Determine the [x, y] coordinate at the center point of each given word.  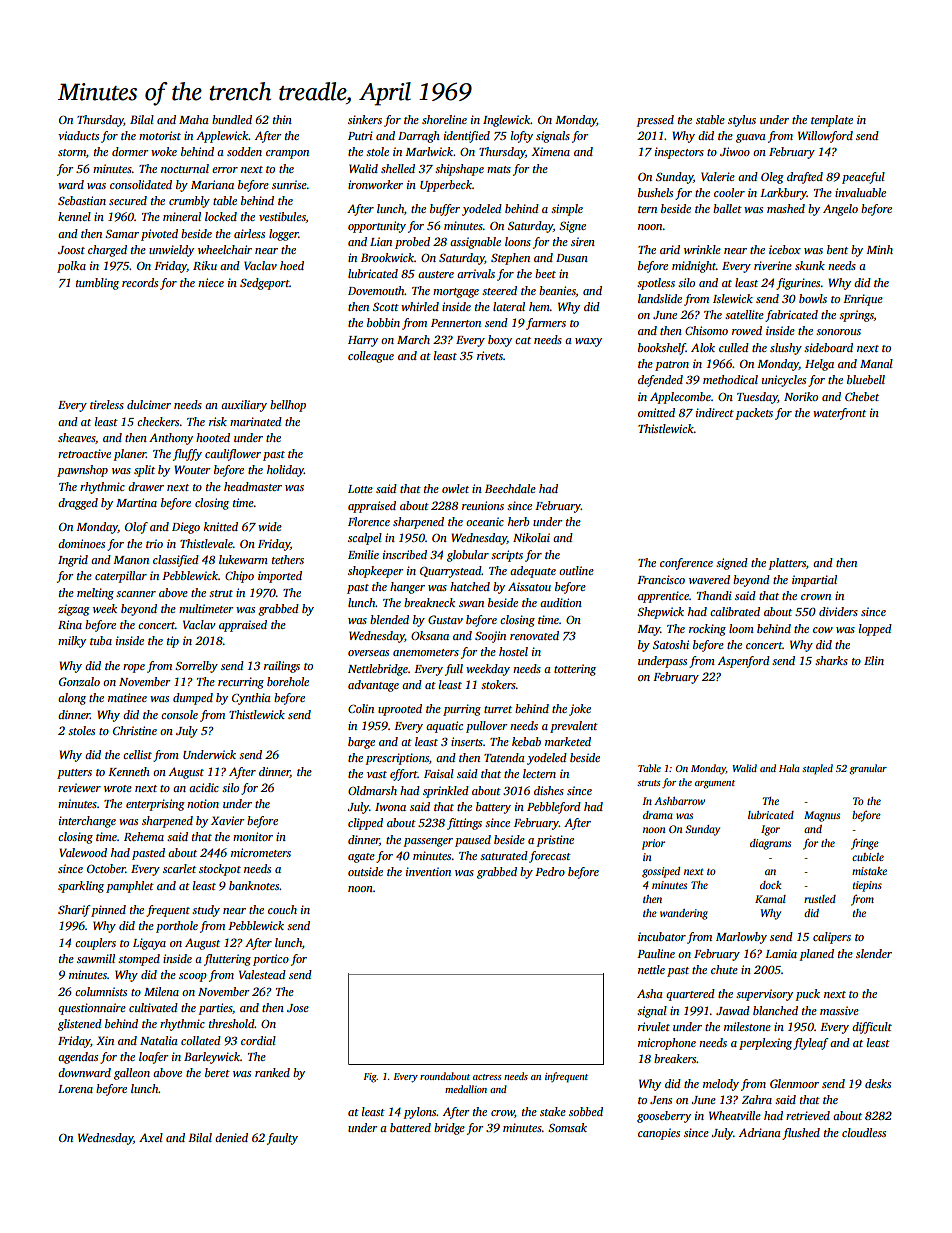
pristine [555, 841]
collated [201, 1040]
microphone [667, 1044]
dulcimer [149, 404]
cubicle [868, 857]
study [206, 911]
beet [545, 273]
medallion [466, 1089]
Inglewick [507, 121]
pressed [655, 121]
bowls [813, 298]
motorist [160, 135]
